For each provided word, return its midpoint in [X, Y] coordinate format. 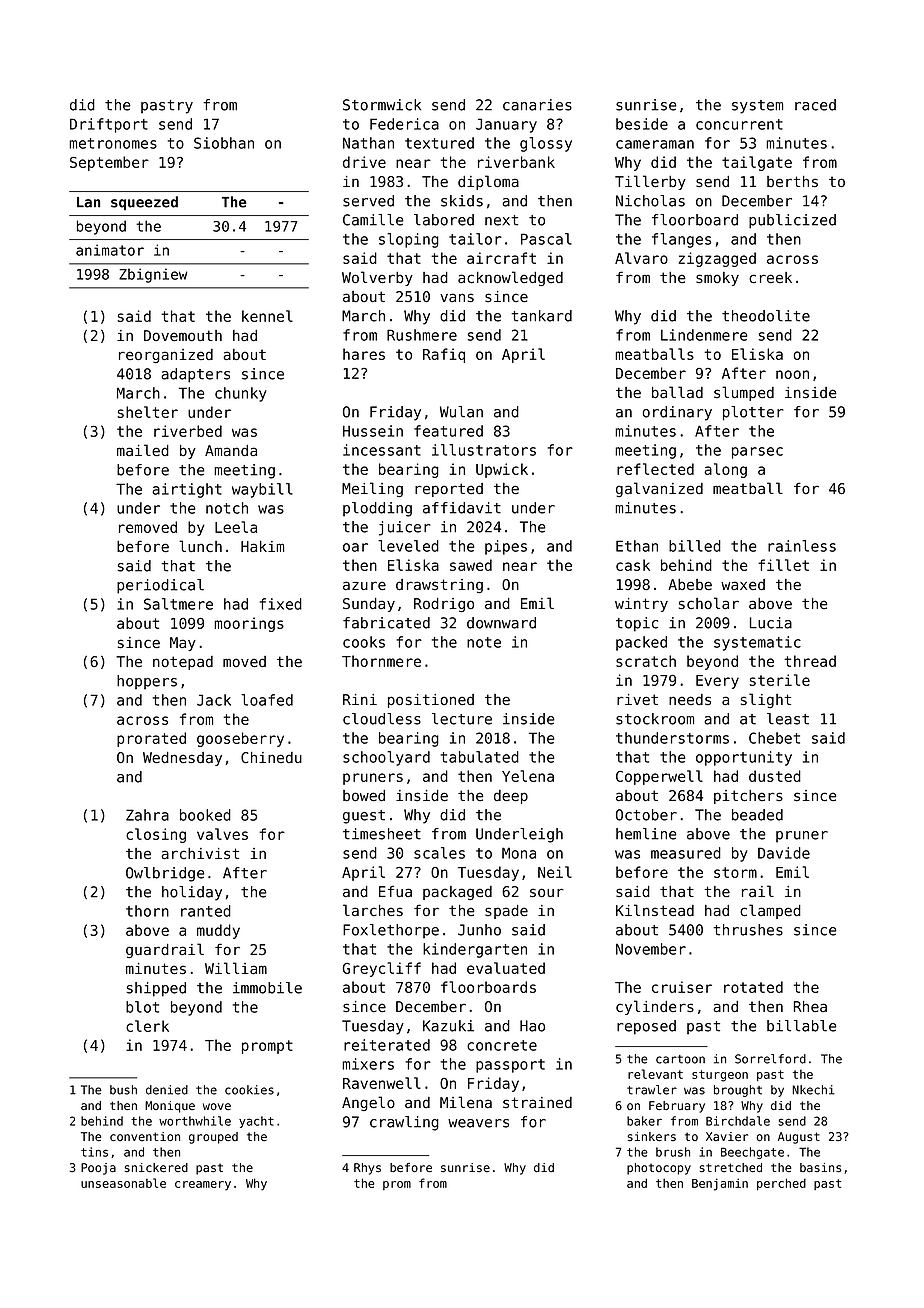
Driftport [109, 125]
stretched [731, 1167]
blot [142, 1007]
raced [815, 105]
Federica [404, 124]
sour [547, 892]
